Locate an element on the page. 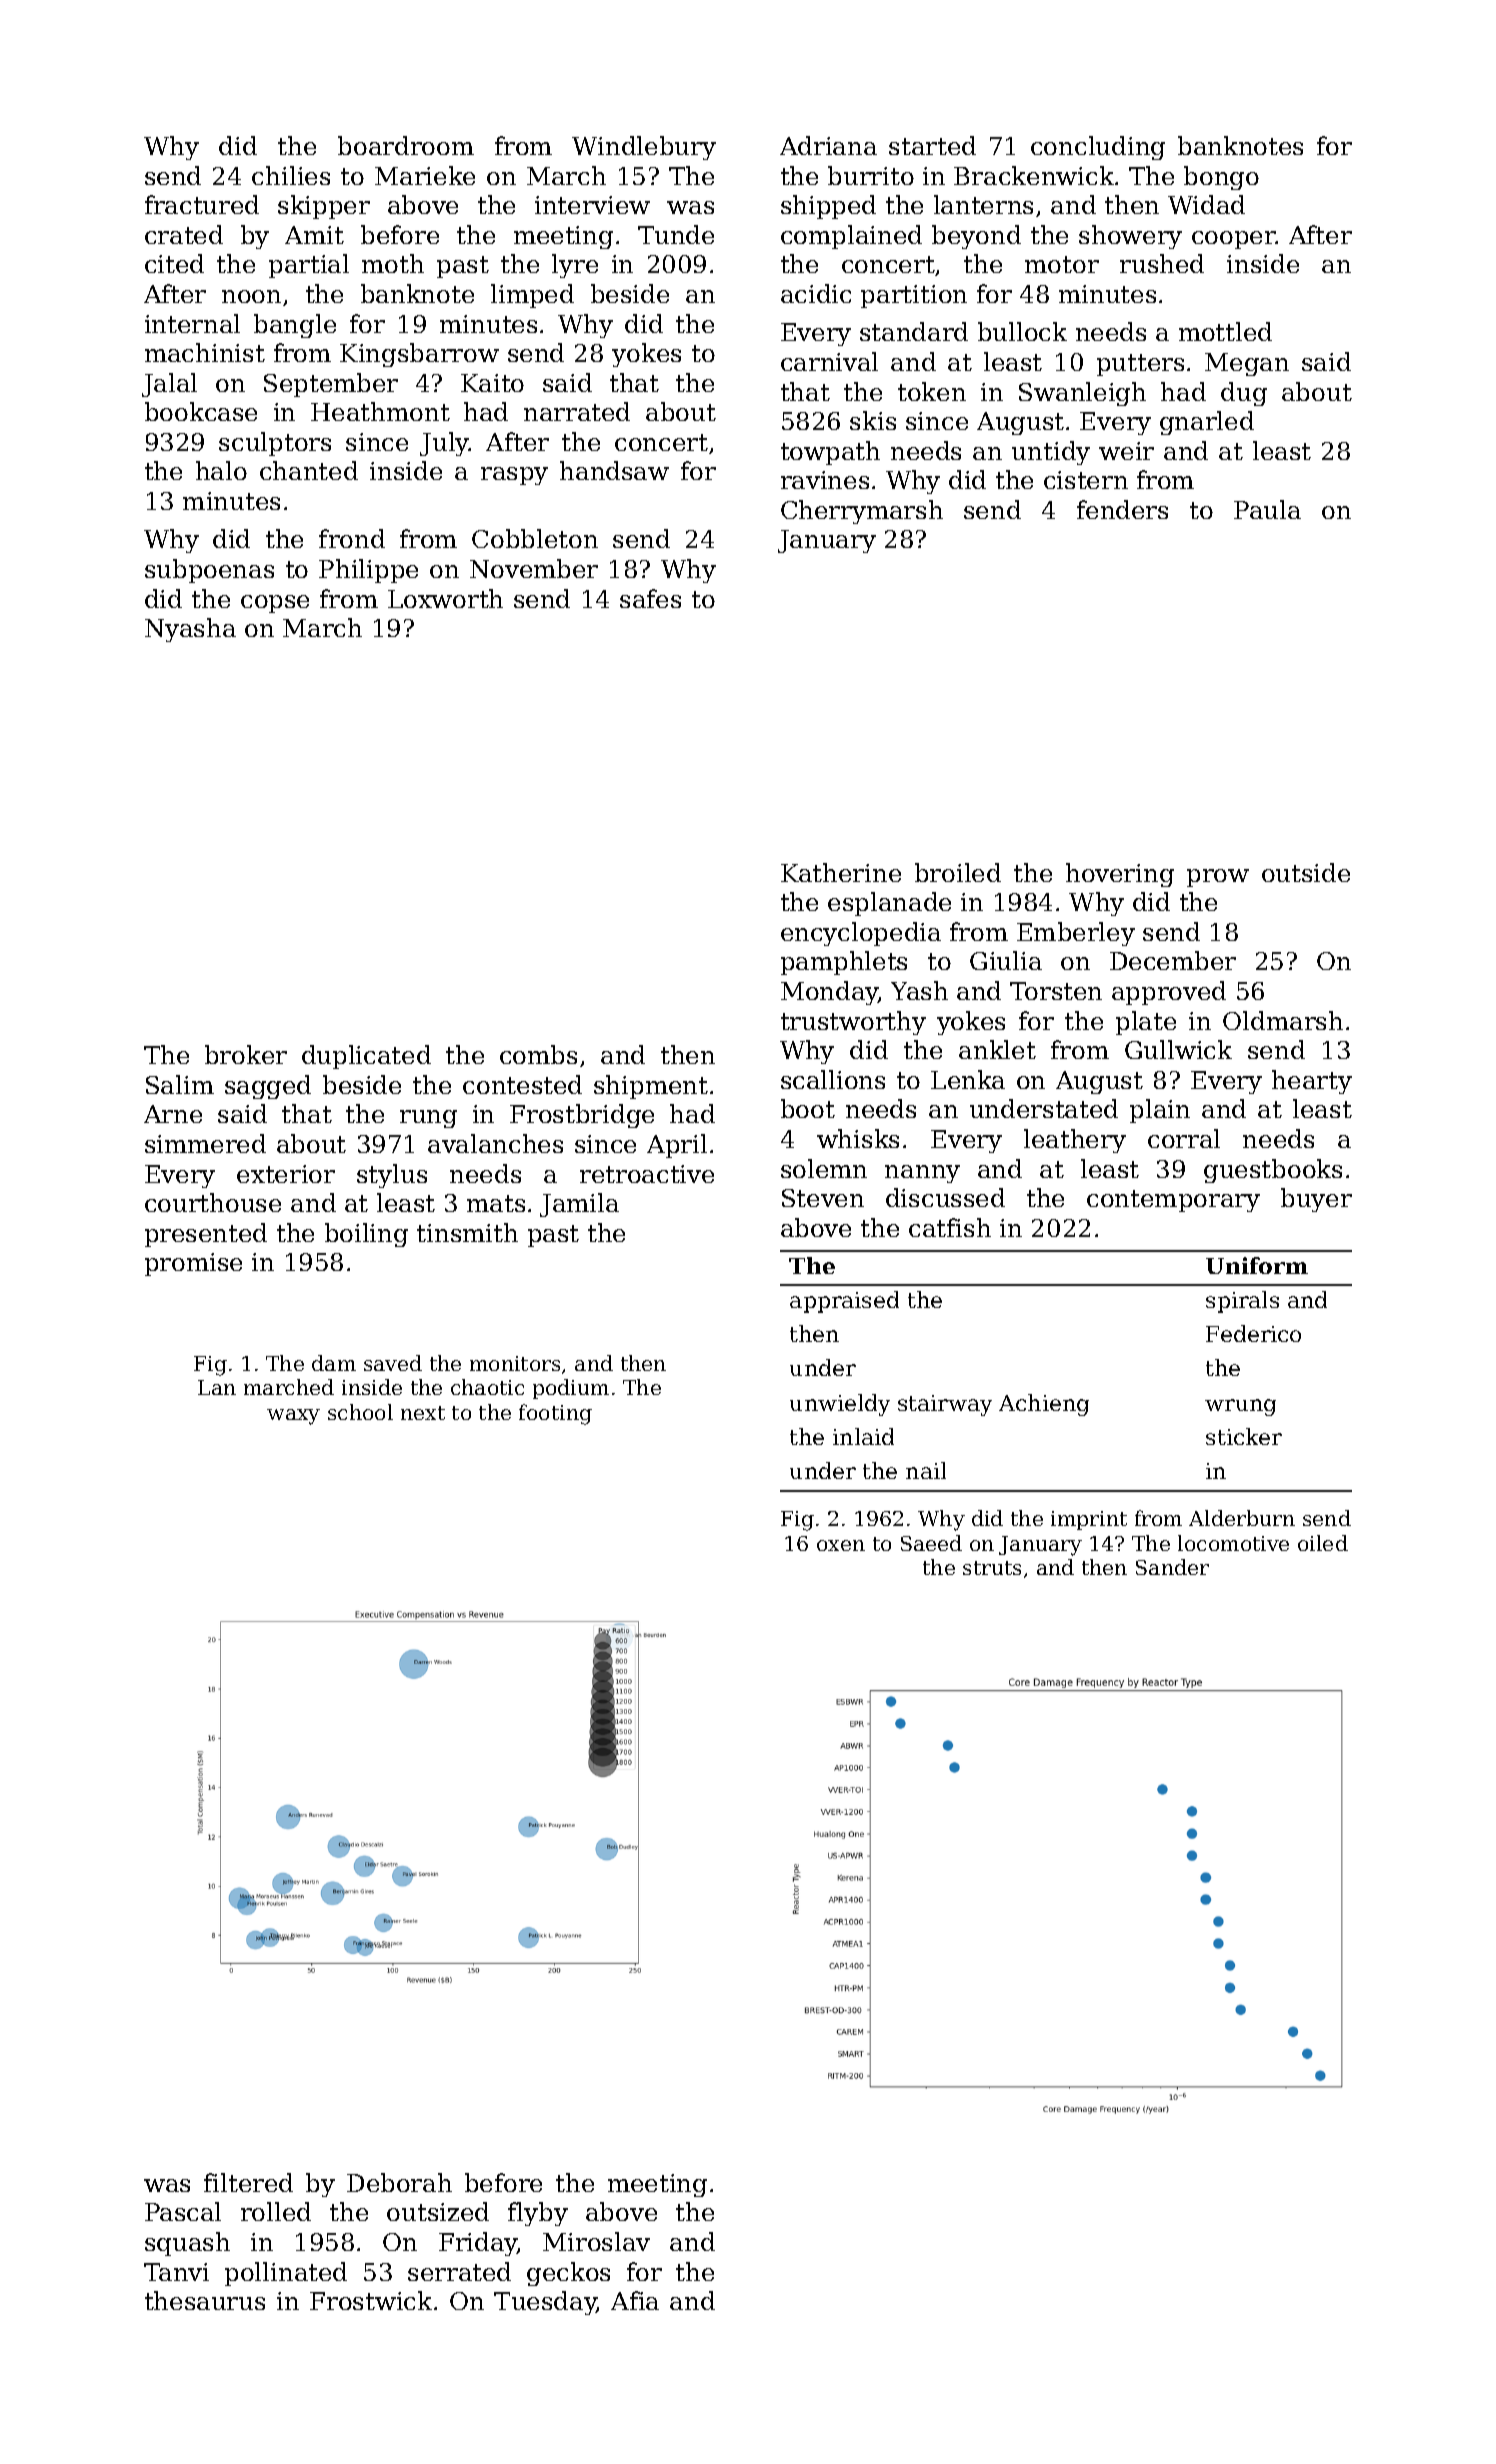 This image has width=1496, height=2464. buyer is located at coordinates (1316, 1200).
